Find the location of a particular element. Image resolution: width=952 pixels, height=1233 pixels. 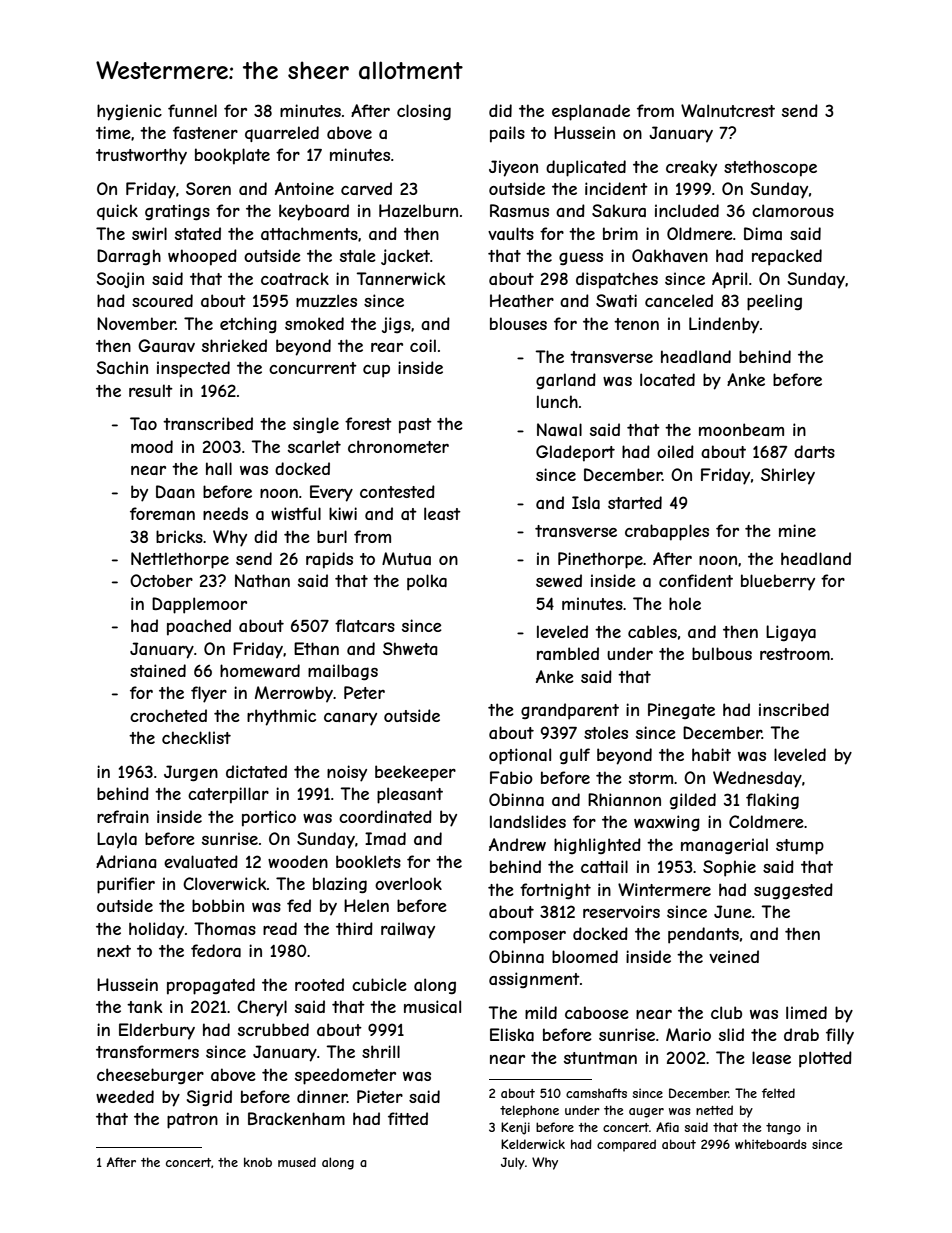

time is located at coordinates (113, 132).
